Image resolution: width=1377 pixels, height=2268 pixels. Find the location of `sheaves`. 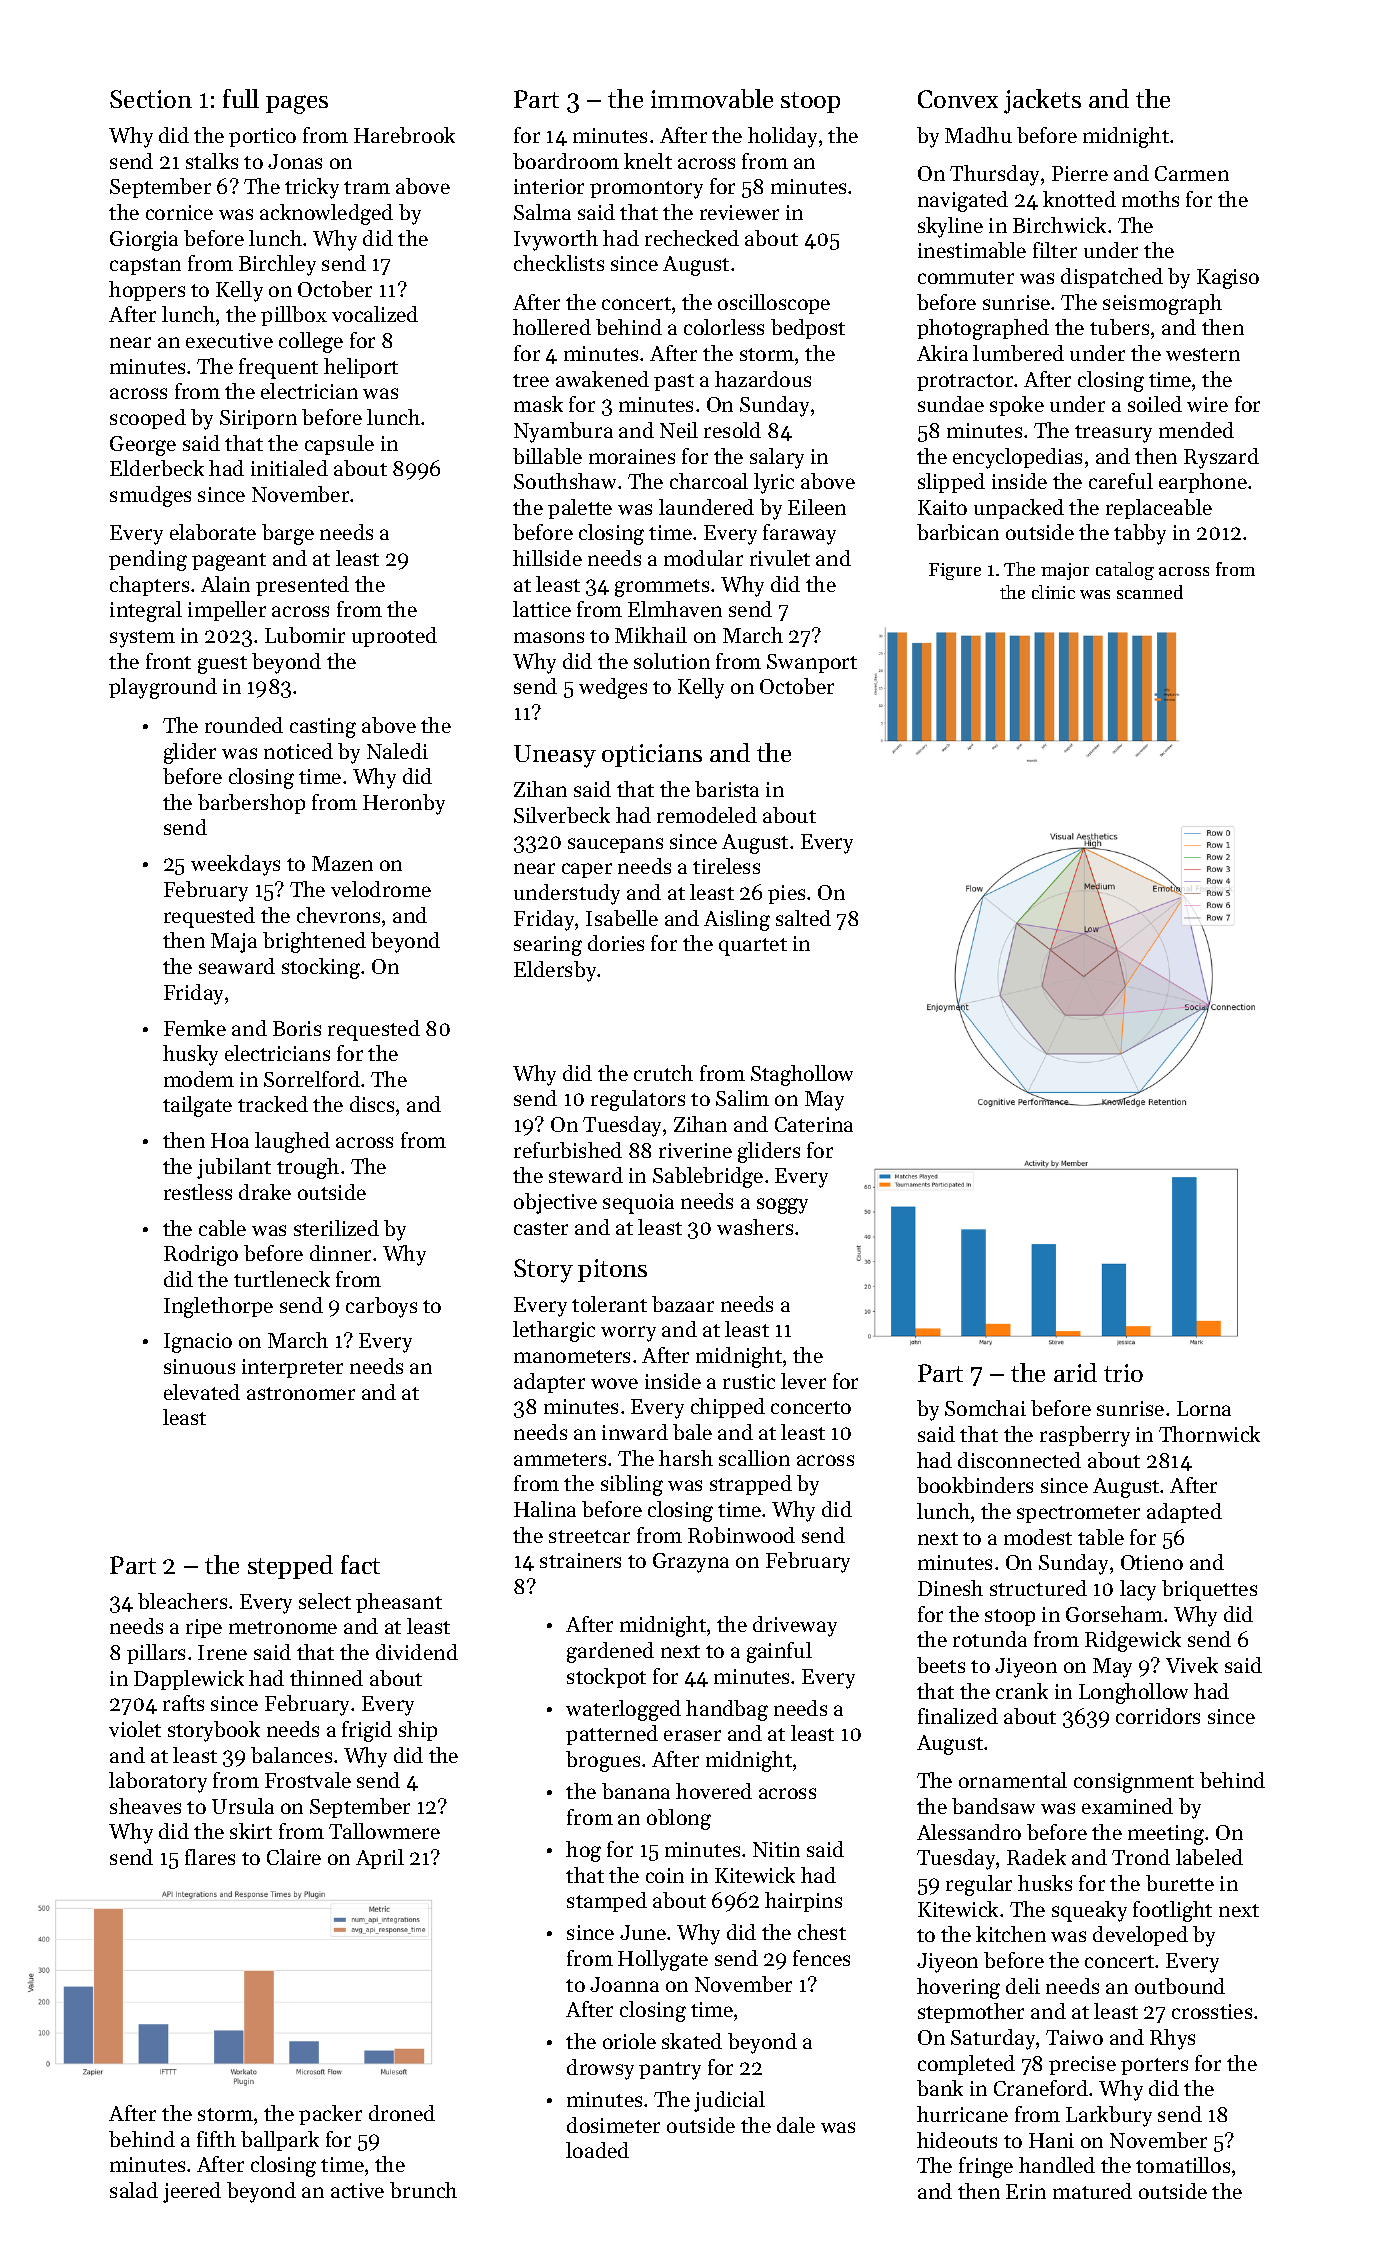

sheaves is located at coordinates (145, 1806).
